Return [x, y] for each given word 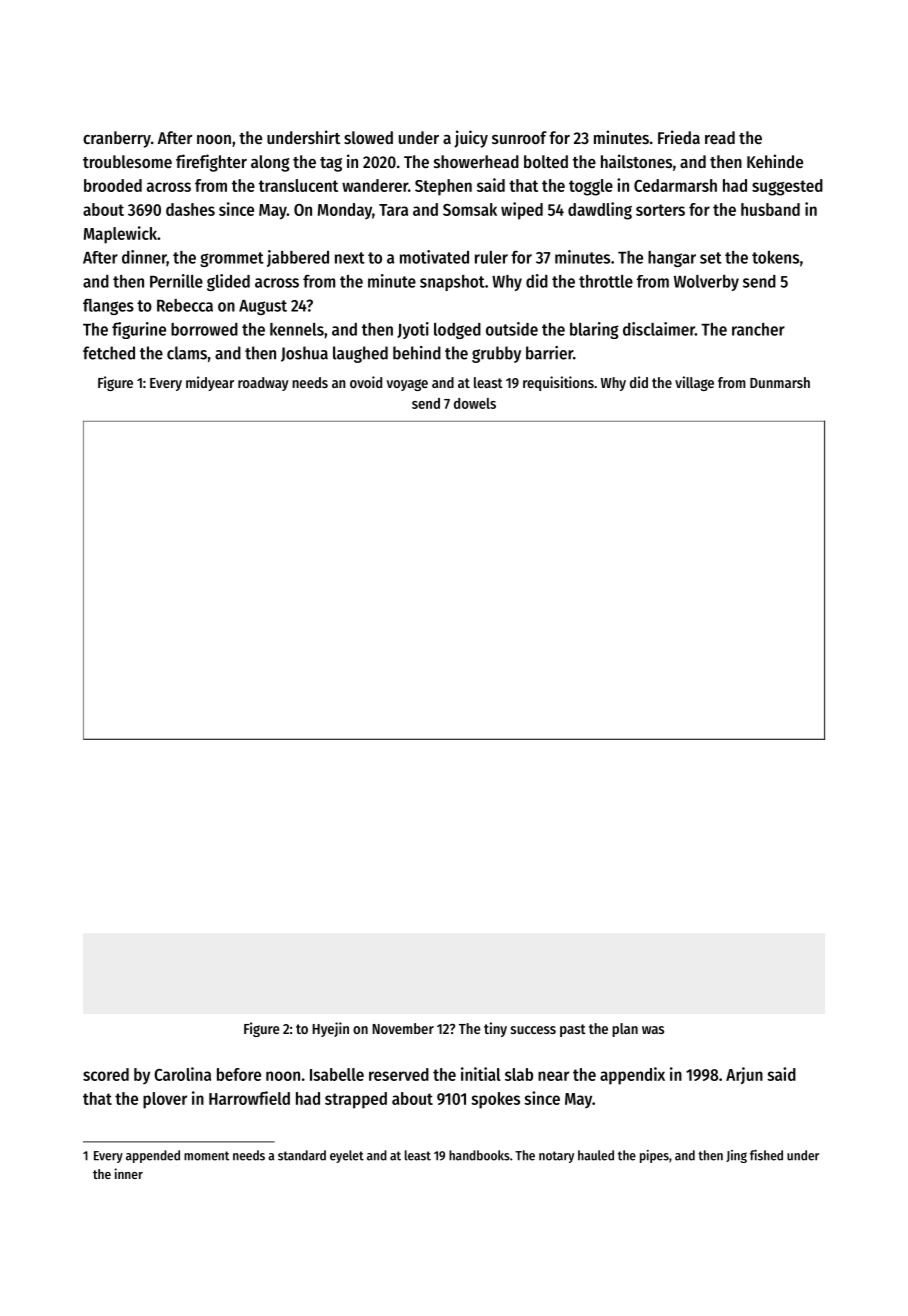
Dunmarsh [780, 382]
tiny [495, 1029]
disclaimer [659, 329]
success [533, 1030]
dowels [475, 403]
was [653, 1030]
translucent [298, 185]
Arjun [744, 1075]
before [239, 1074]
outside [512, 329]
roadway [263, 384]
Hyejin [330, 1029]
